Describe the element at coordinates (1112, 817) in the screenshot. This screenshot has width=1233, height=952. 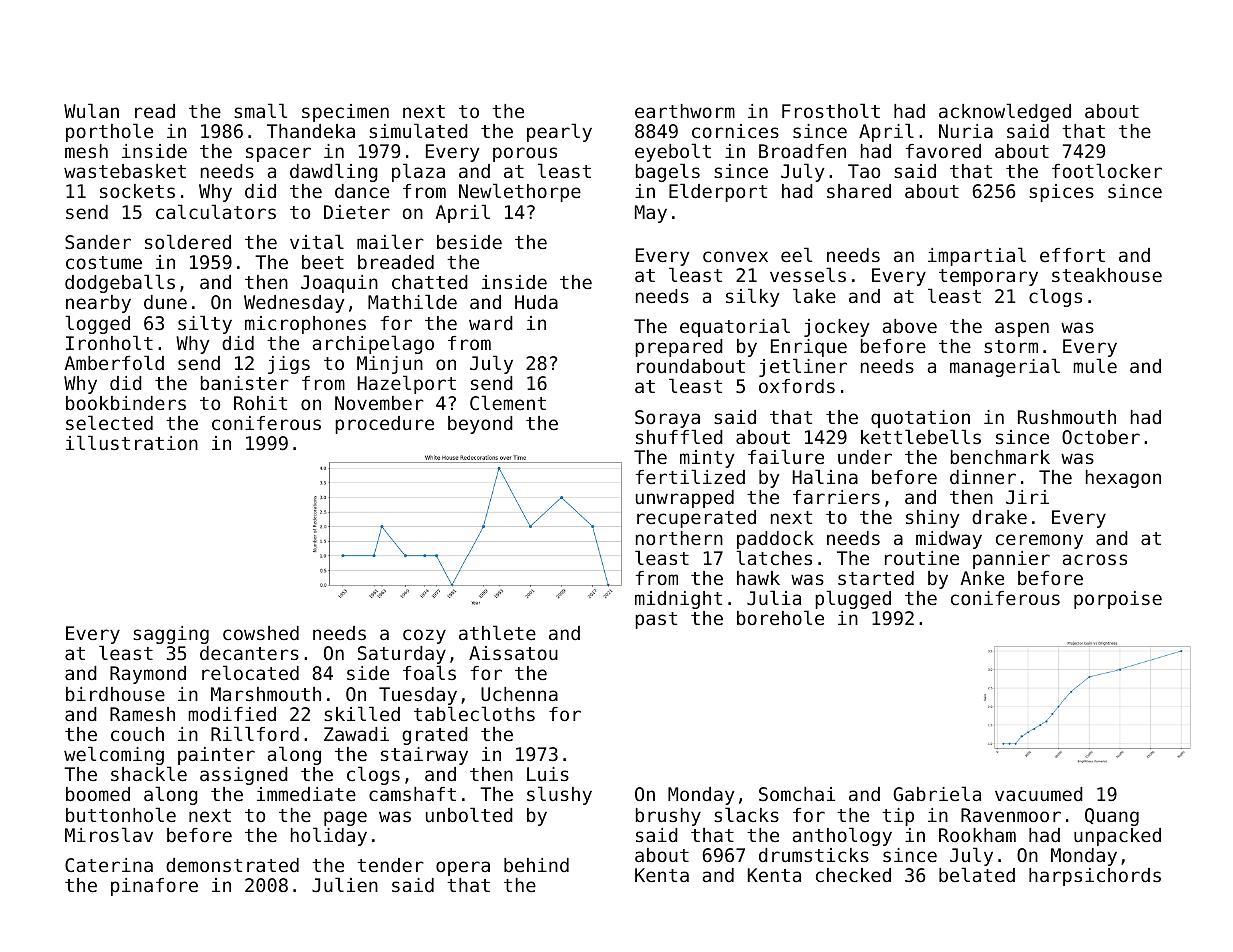
I see `Quang` at that location.
